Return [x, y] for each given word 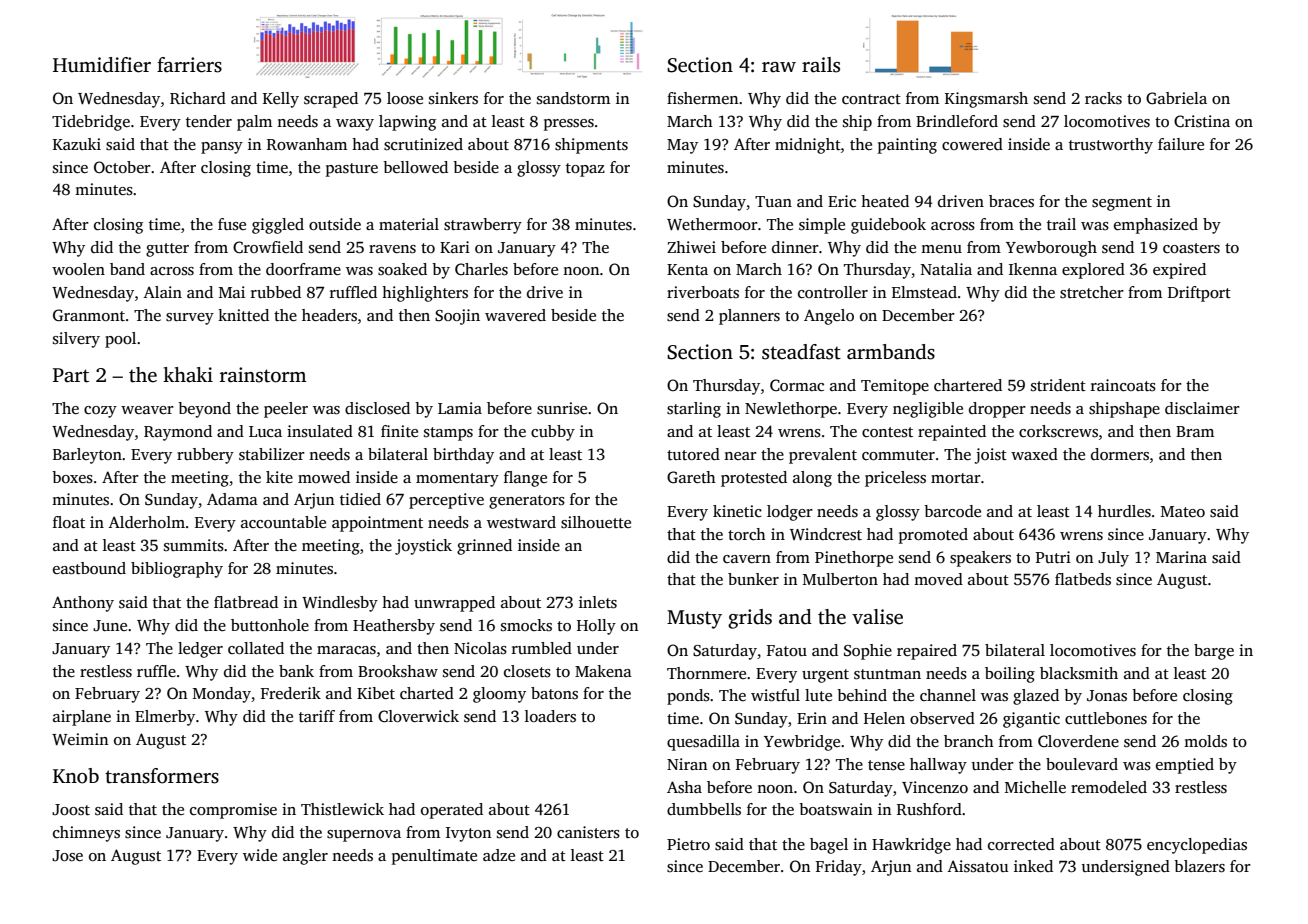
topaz [585, 170]
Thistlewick [342, 809]
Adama [232, 499]
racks [1103, 98]
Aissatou [977, 866]
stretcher [1092, 292]
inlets [598, 602]
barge [1214, 652]
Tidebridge [91, 123]
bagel [829, 846]
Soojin [457, 317]
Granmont [89, 315]
